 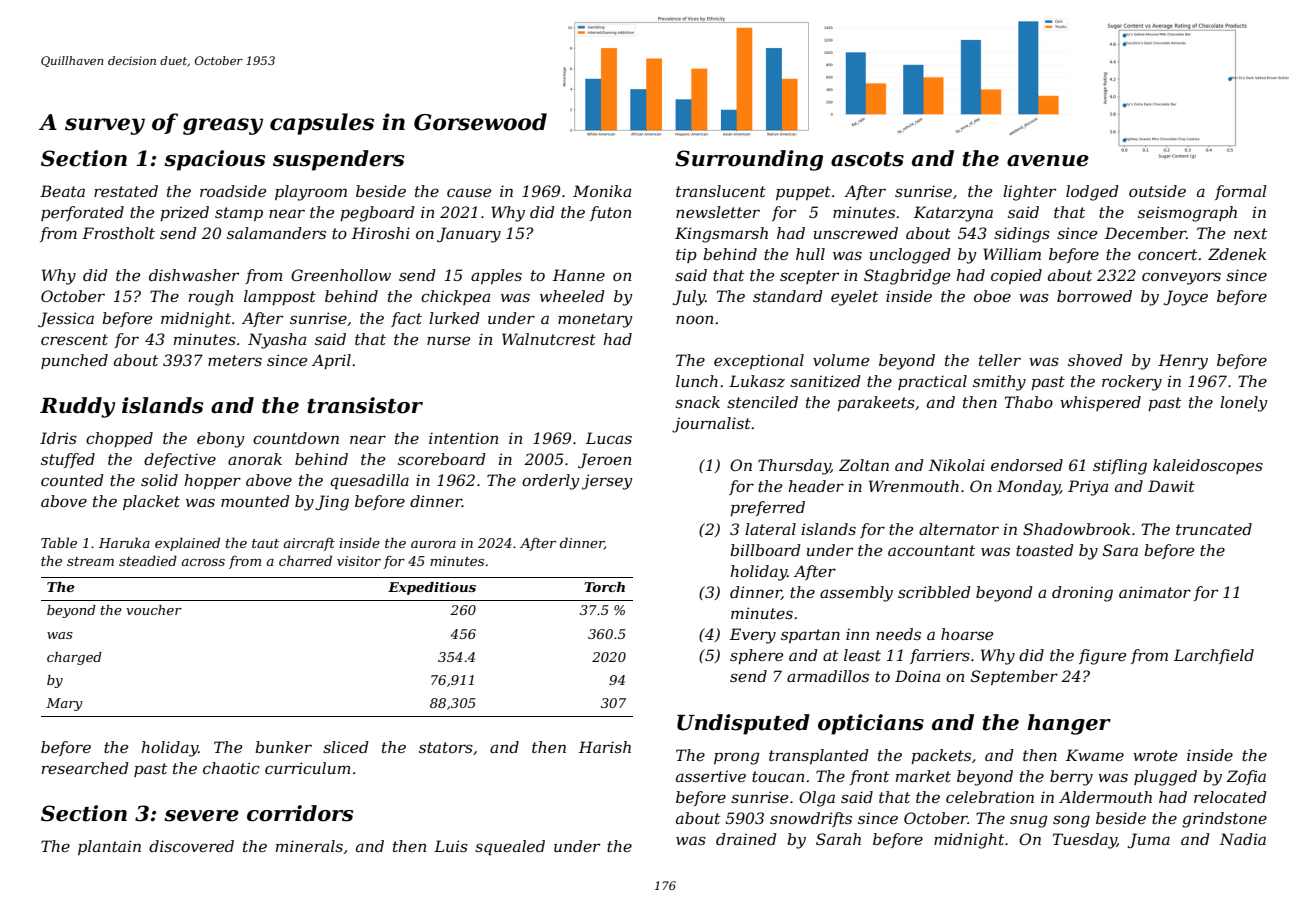 What do you see at coordinates (124, 542) in the screenshot?
I see `Haruka` at bounding box center [124, 542].
